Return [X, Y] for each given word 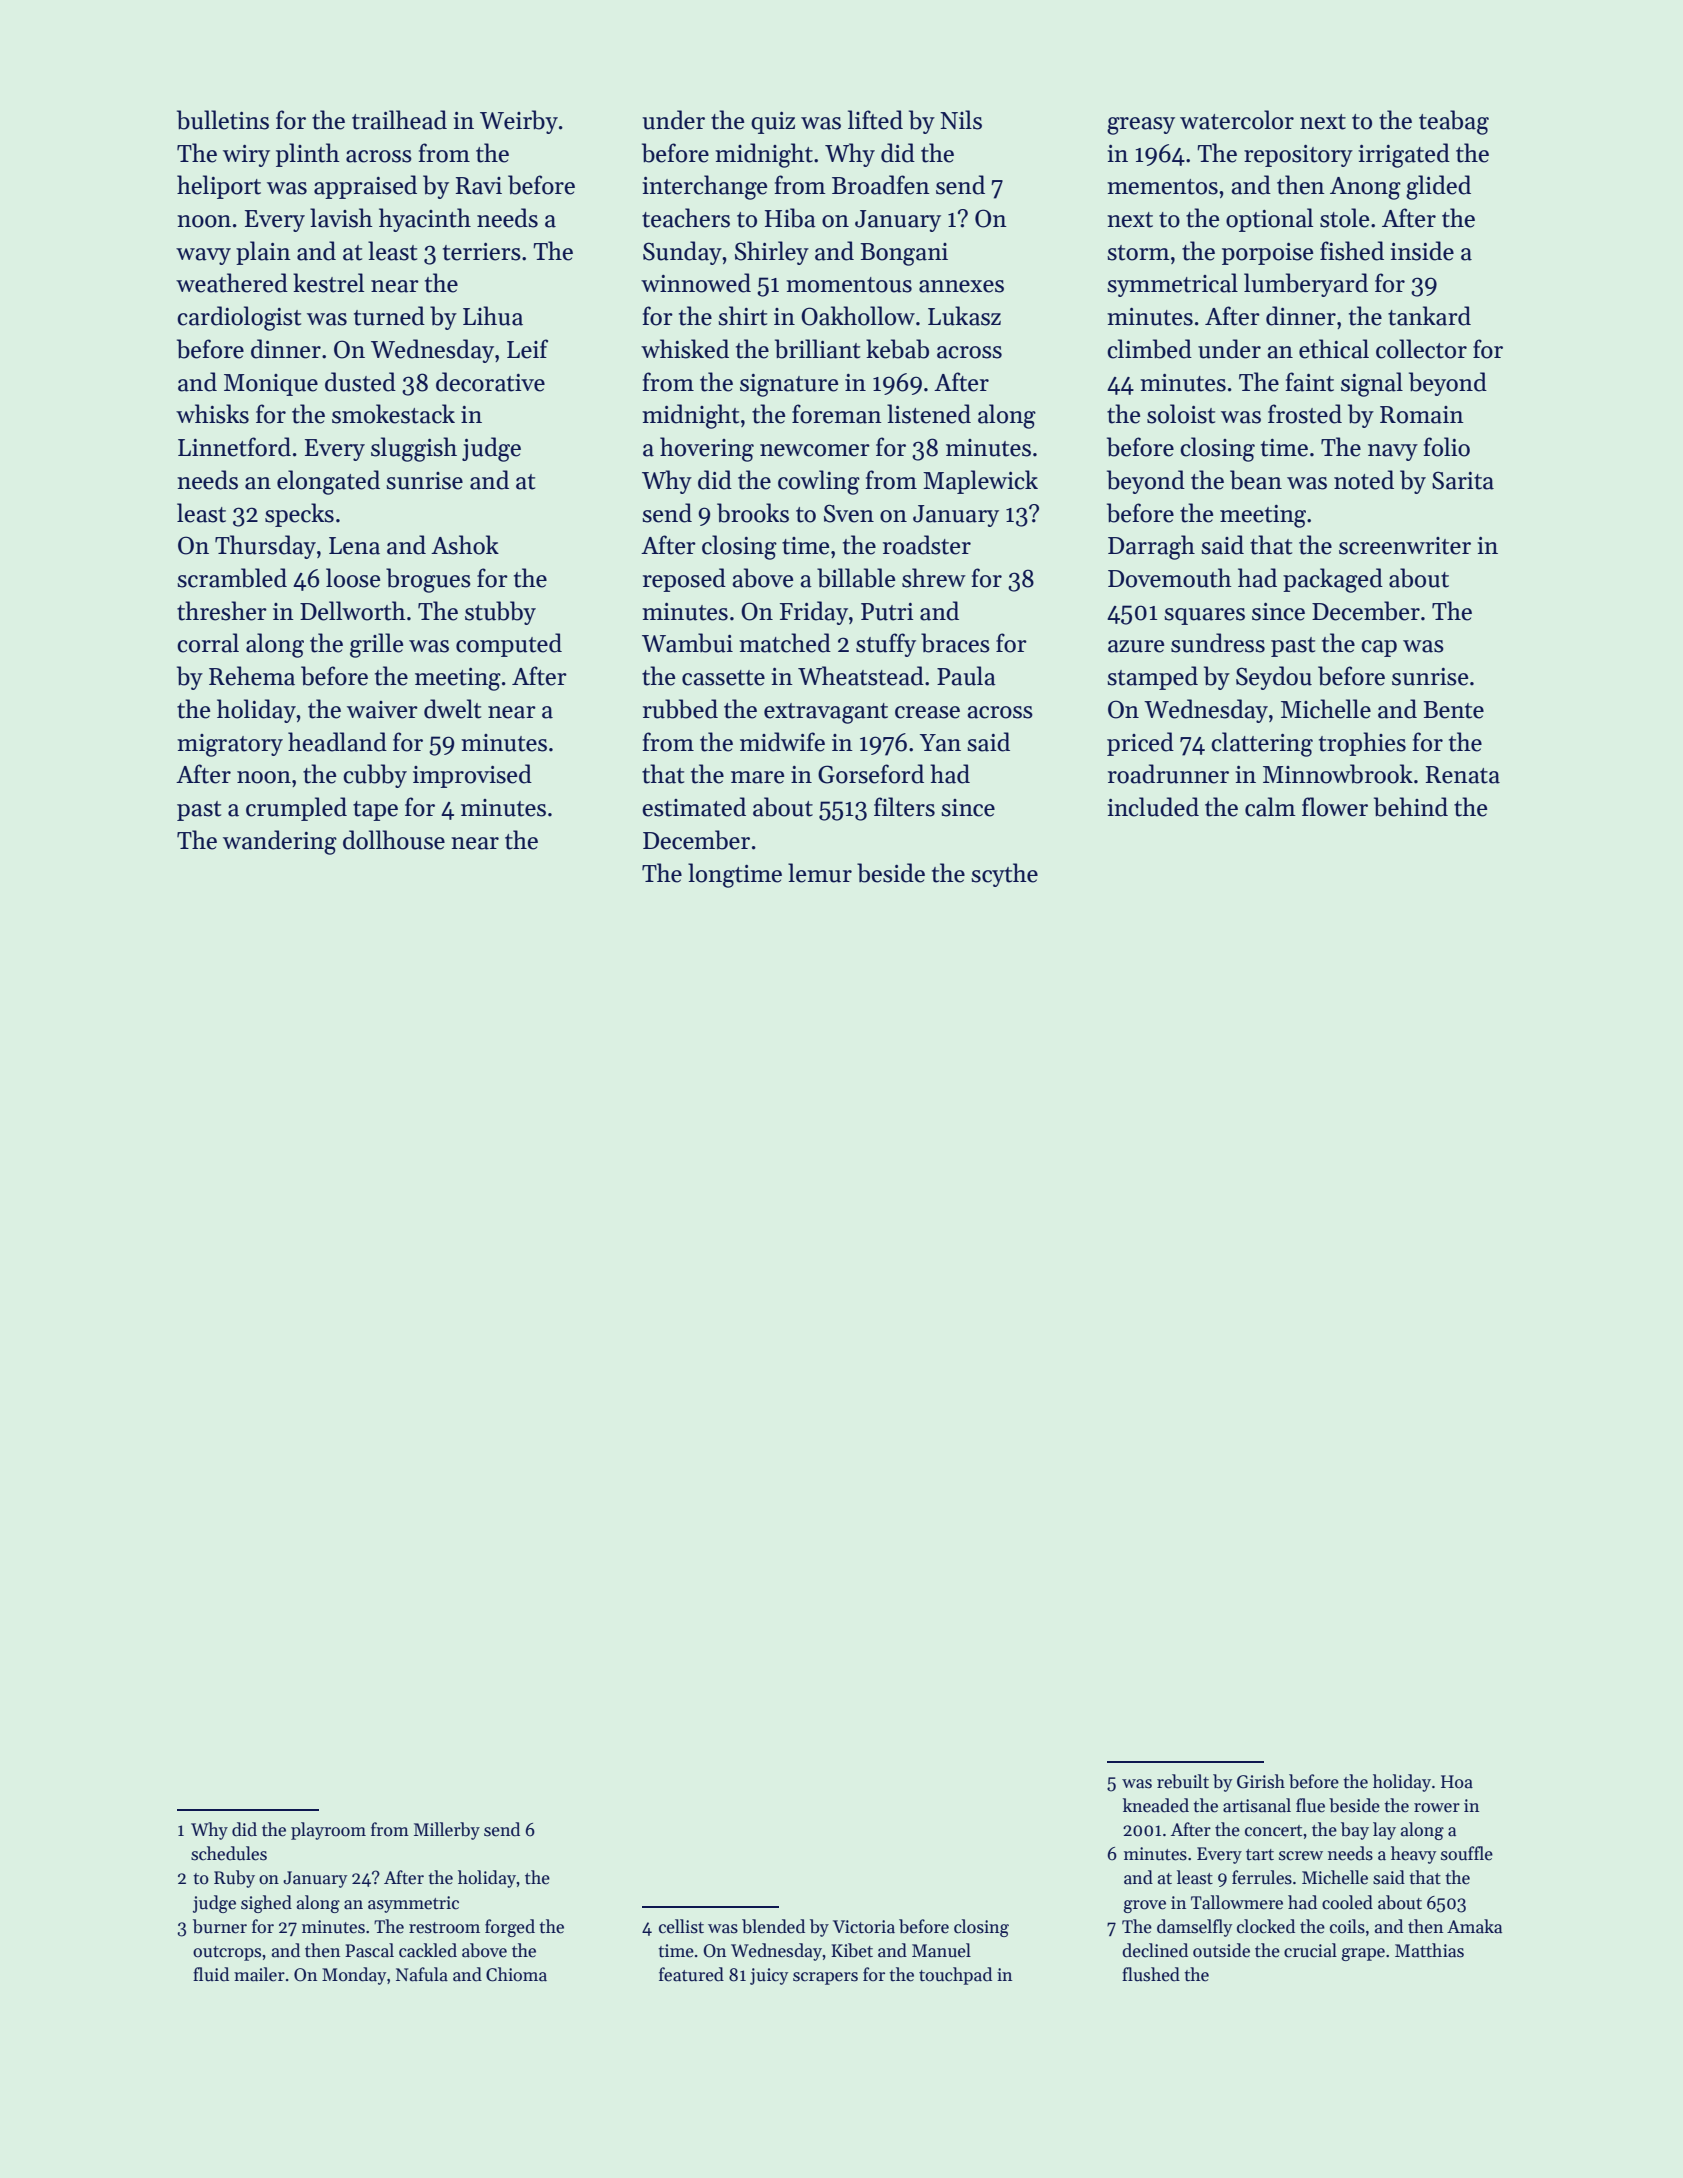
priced [1140, 744]
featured [691, 1974]
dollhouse [394, 840]
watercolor [1237, 120]
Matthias [1429, 1950]
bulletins [223, 120]
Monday [354, 1976]
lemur [820, 873]
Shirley [772, 253]
